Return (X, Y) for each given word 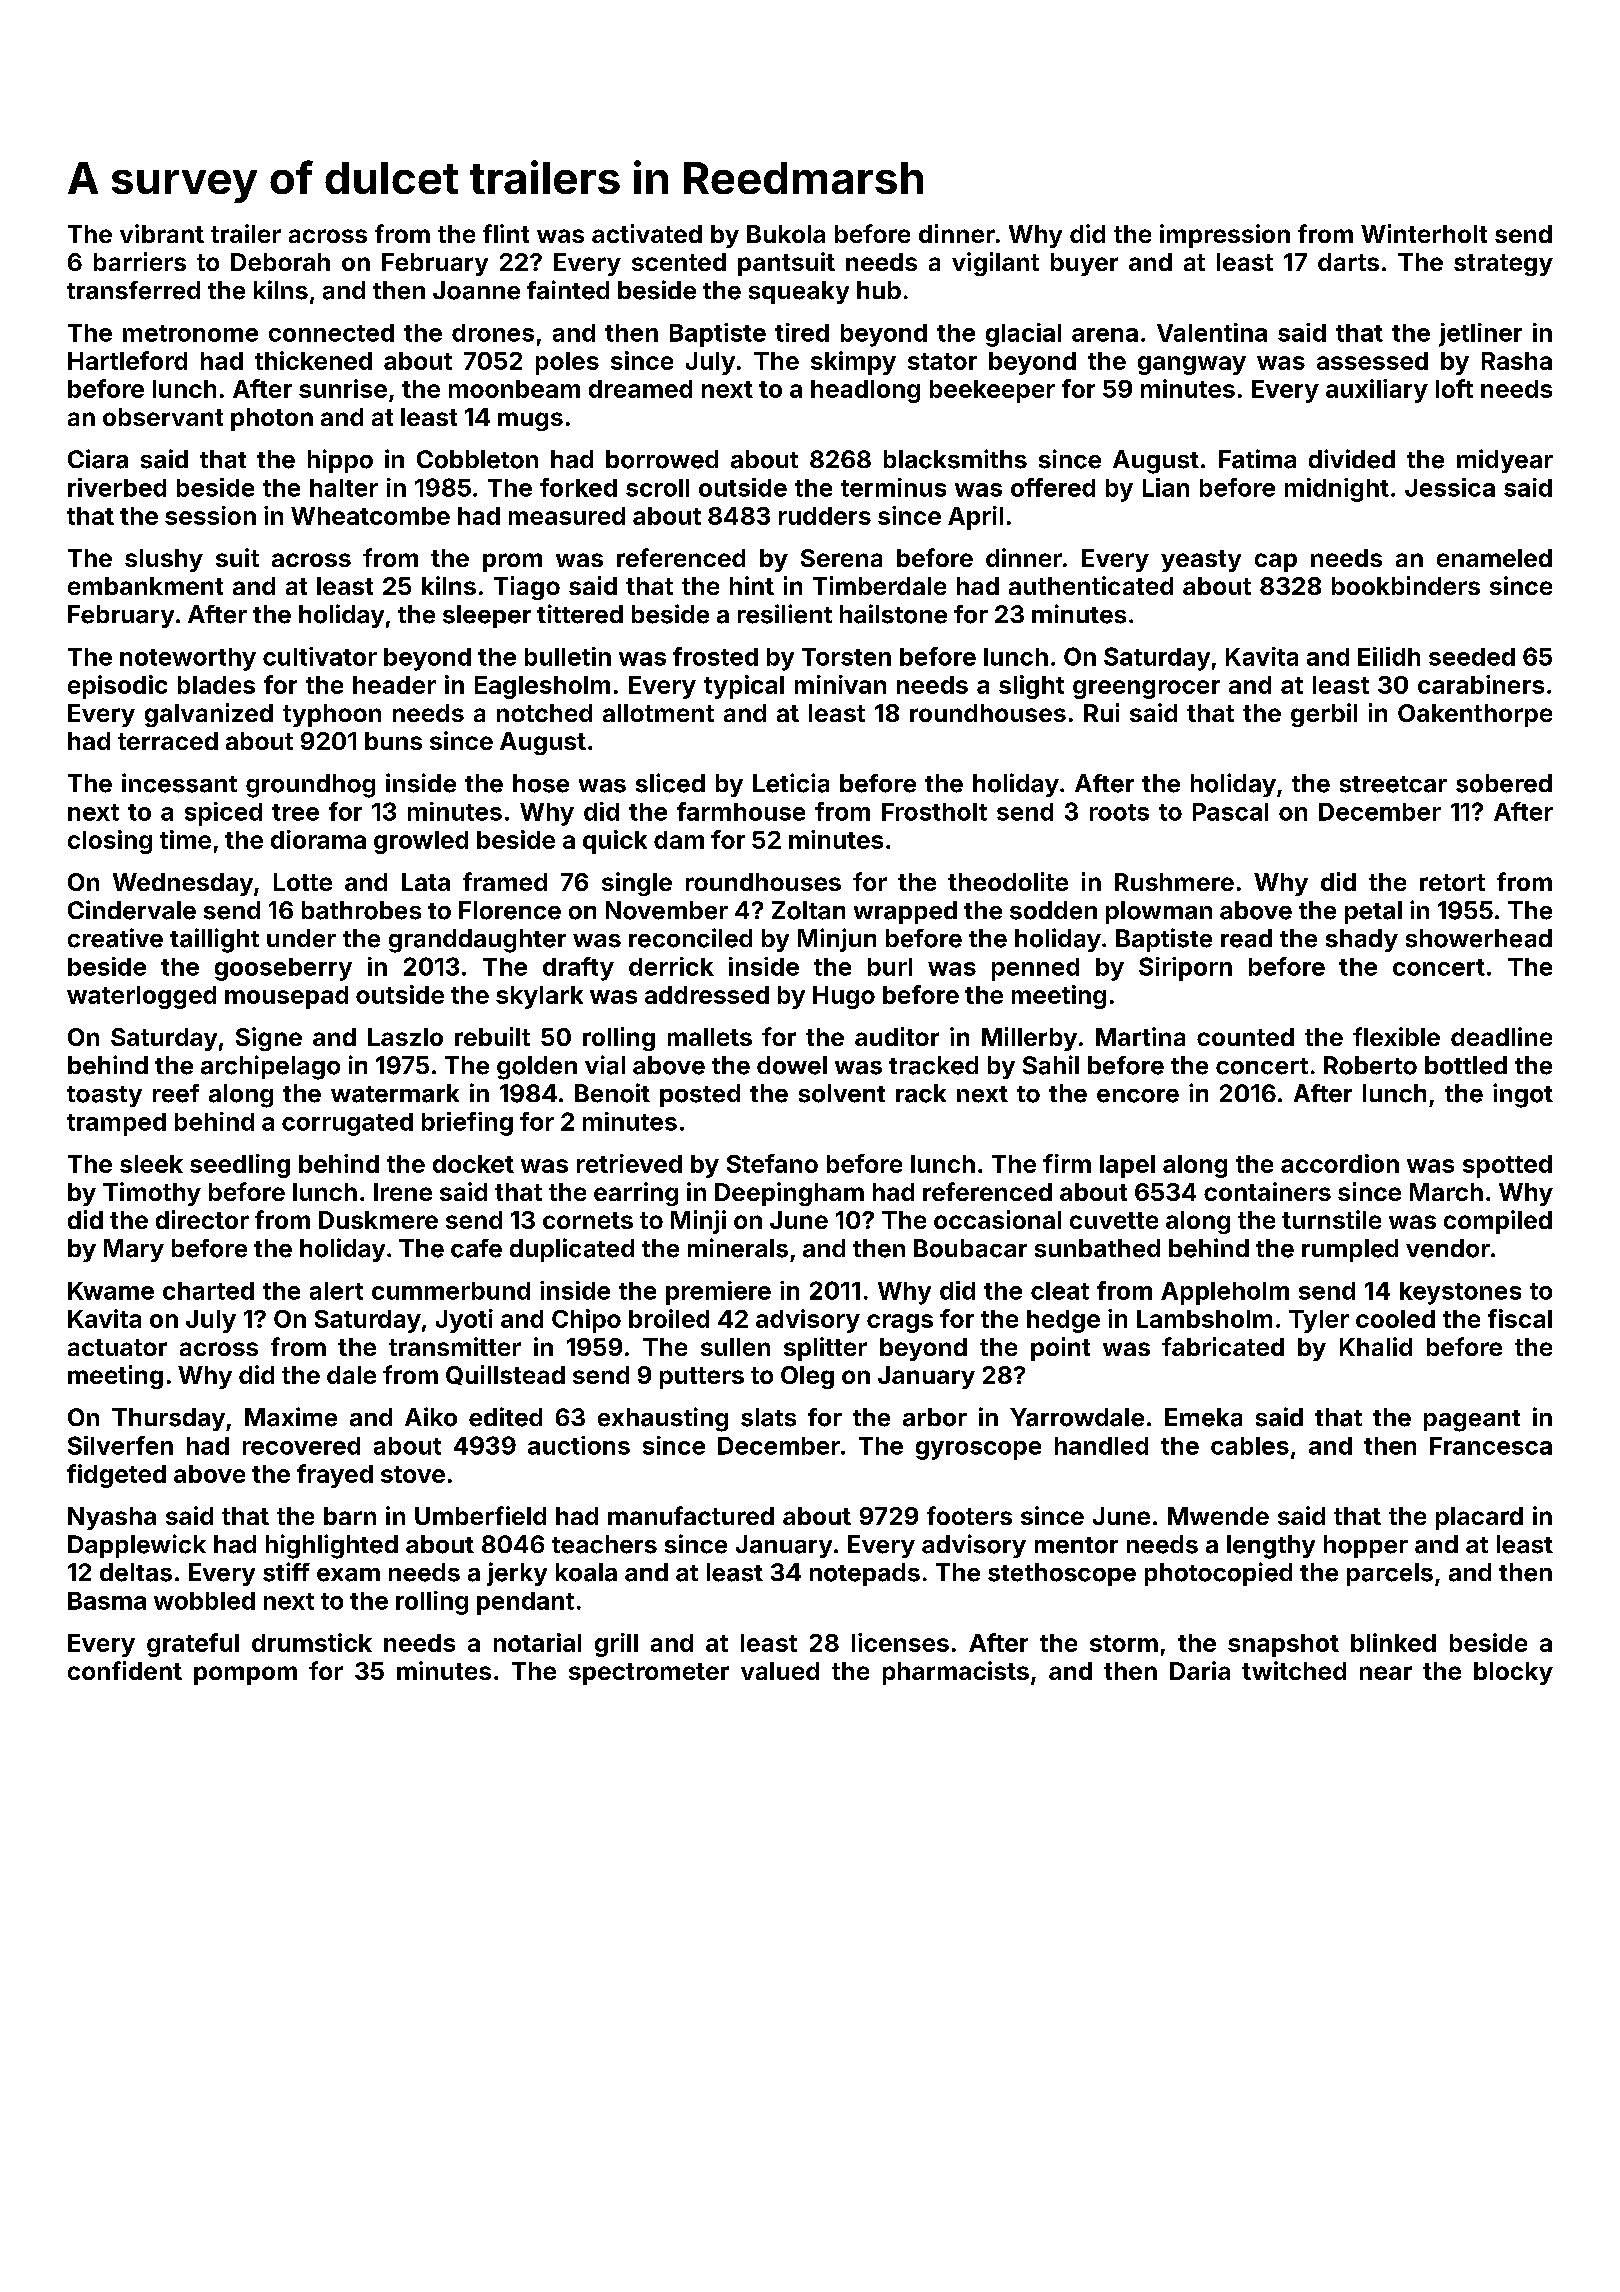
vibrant (162, 233)
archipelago (270, 1067)
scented (679, 262)
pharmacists (956, 1673)
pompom (245, 1675)
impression (1225, 236)
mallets (710, 1037)
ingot (1523, 1095)
